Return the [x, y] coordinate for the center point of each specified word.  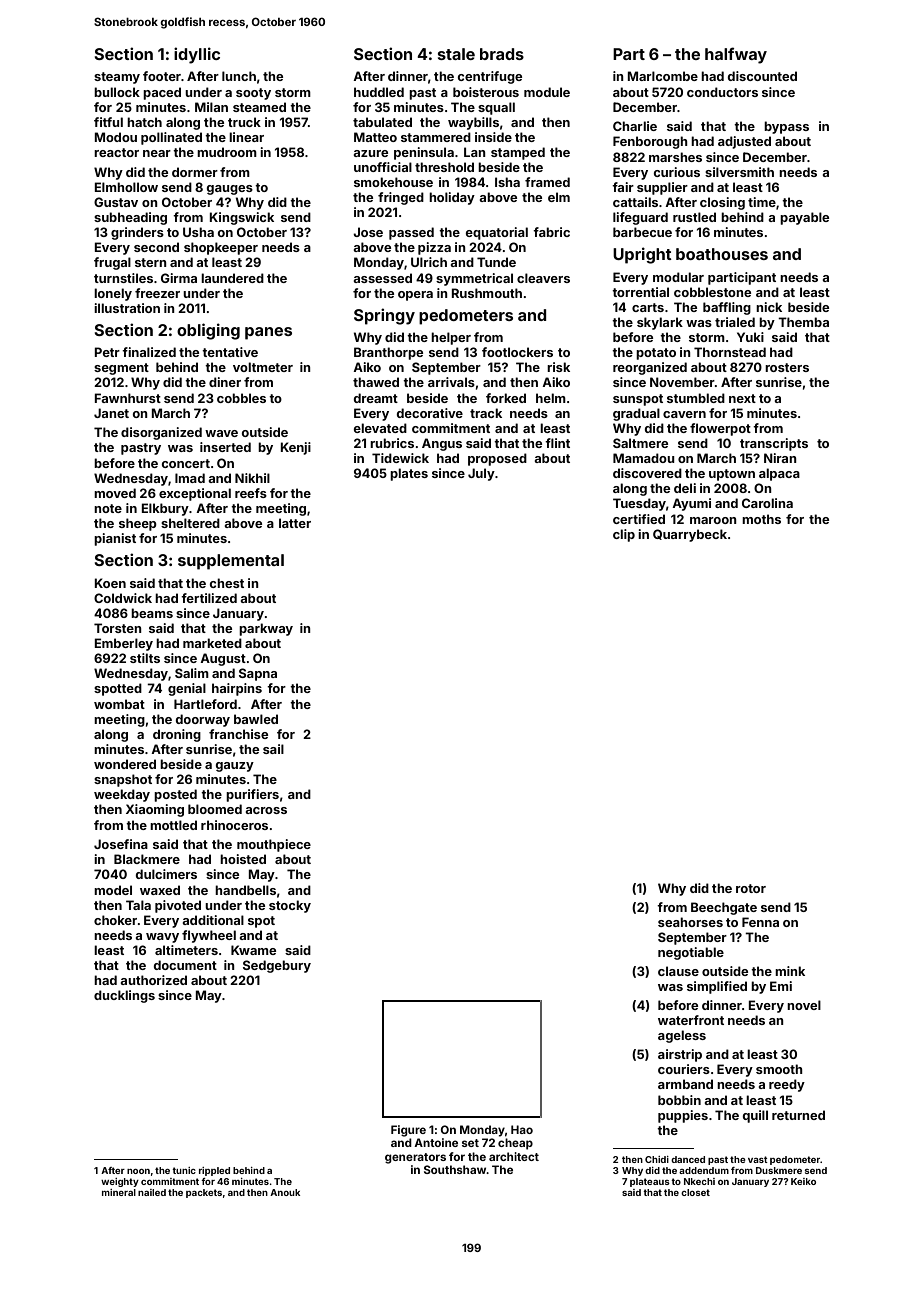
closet [695, 1192]
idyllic [197, 55]
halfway [736, 55]
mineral [119, 1192]
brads [502, 54]
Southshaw [455, 1169]
